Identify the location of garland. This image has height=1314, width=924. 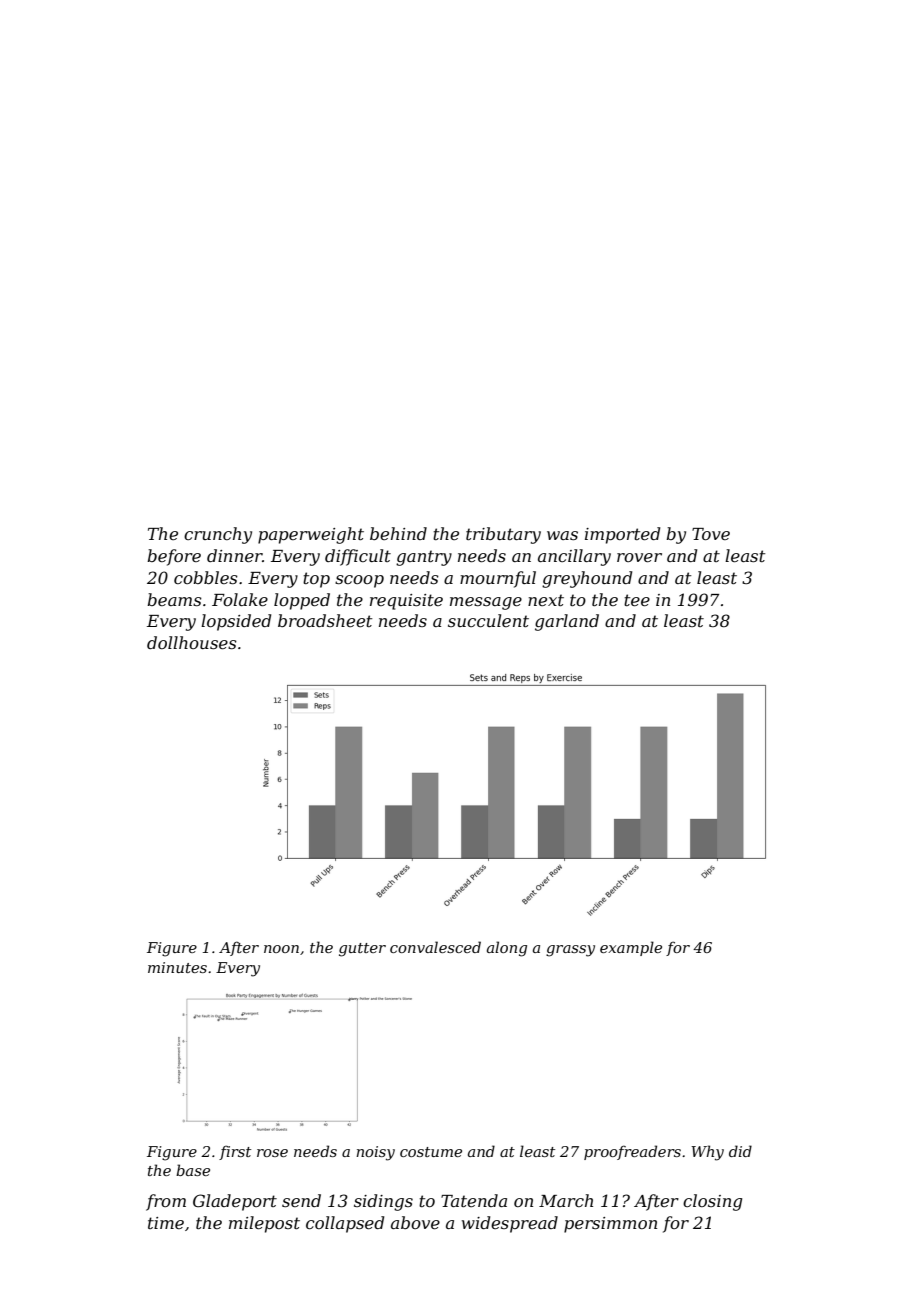
(567, 622).
